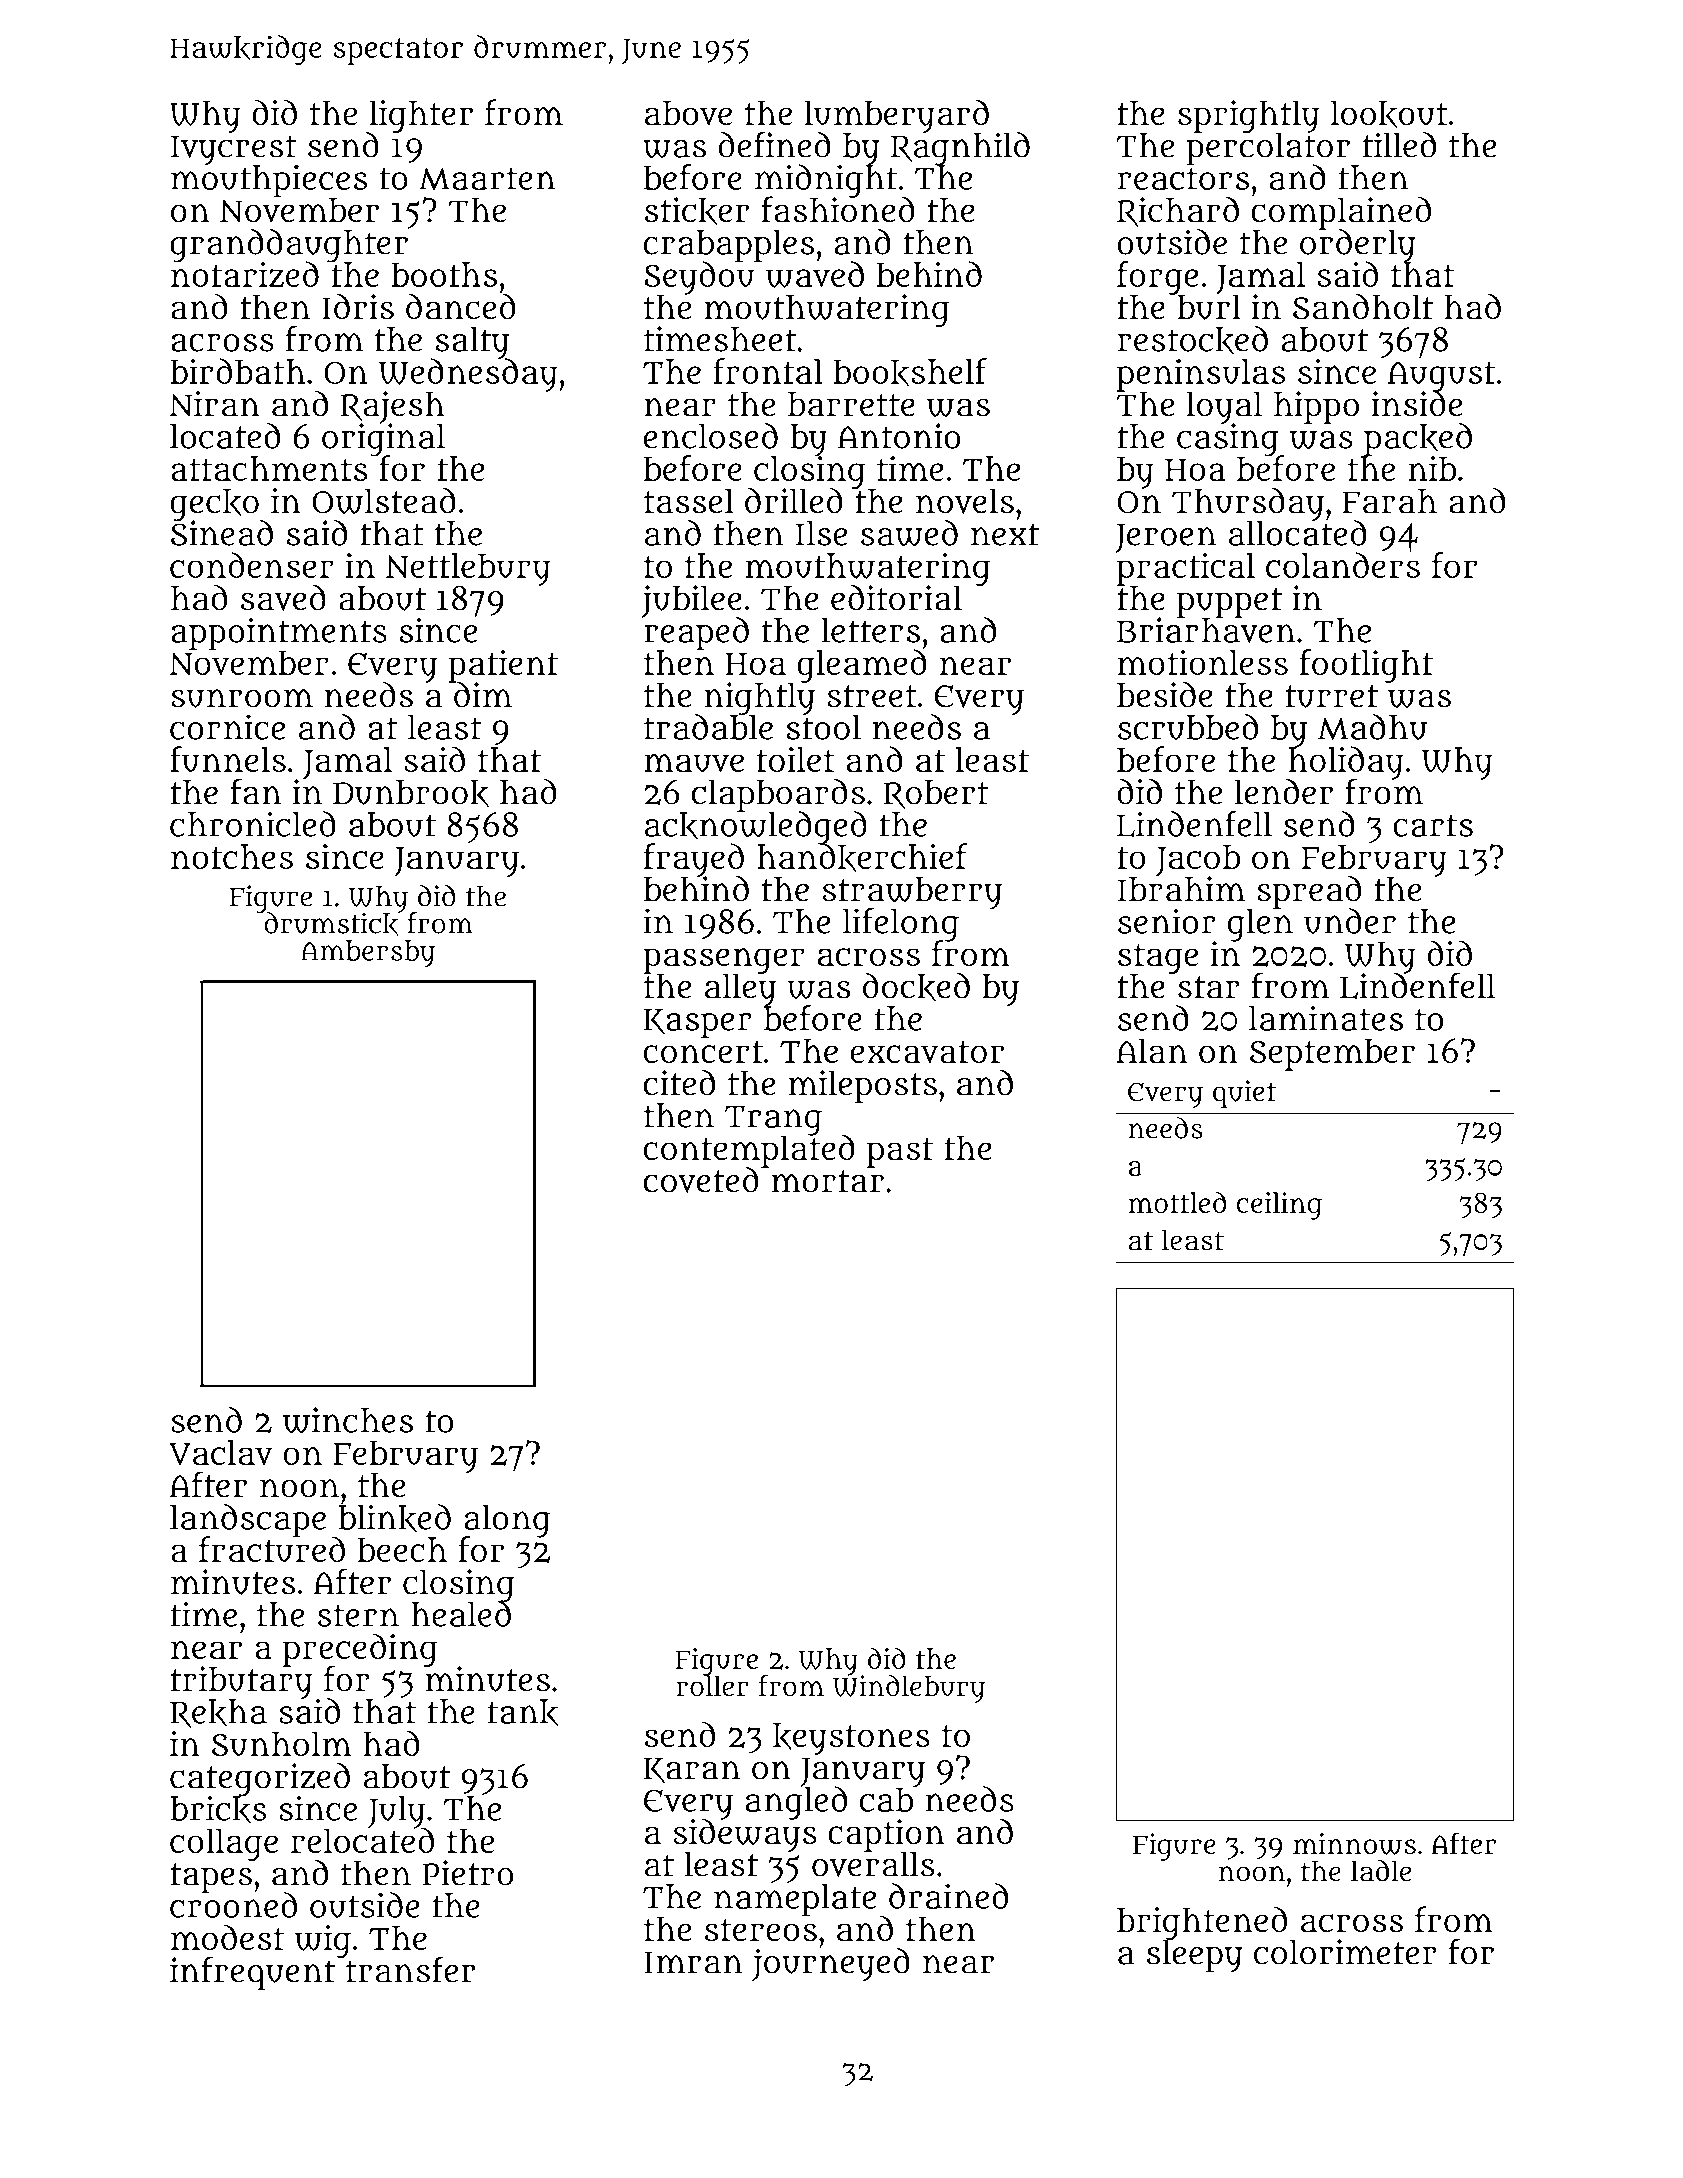  I want to click on Windlebury, so click(909, 1689).
